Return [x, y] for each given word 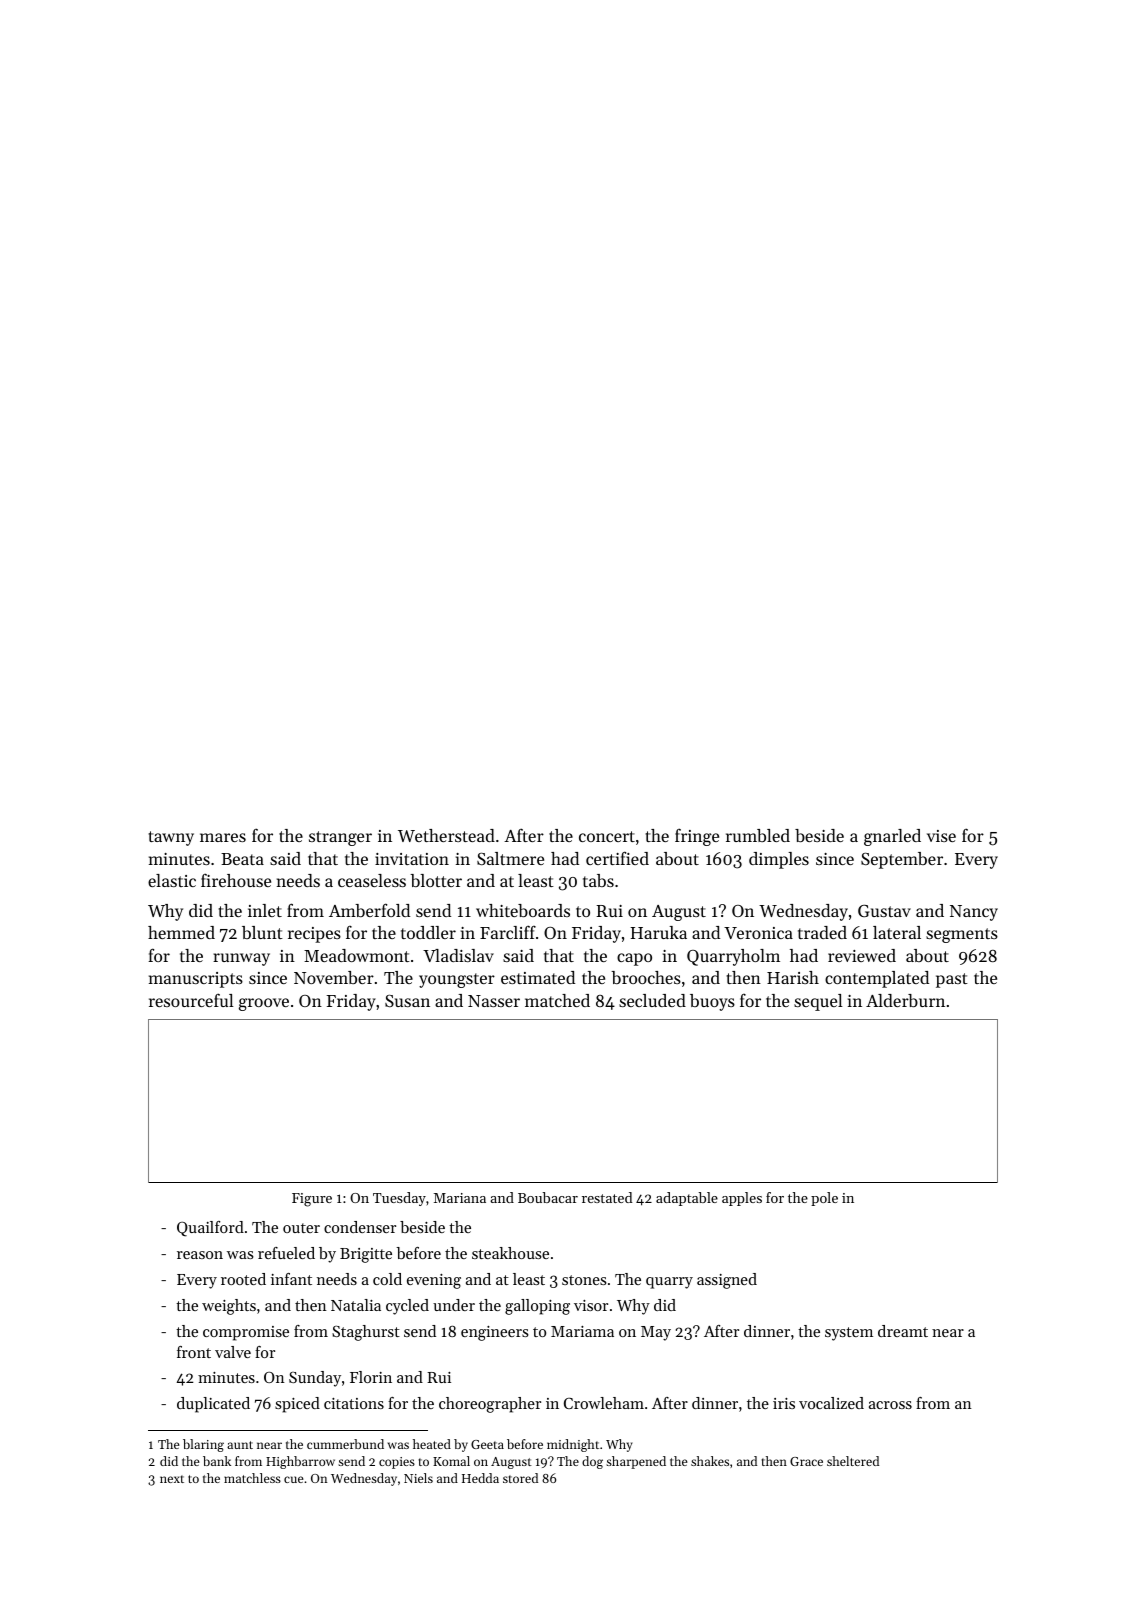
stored [520, 1478]
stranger [340, 838]
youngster [457, 980]
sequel [818, 1002]
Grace [806, 1461]
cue [294, 1479]
